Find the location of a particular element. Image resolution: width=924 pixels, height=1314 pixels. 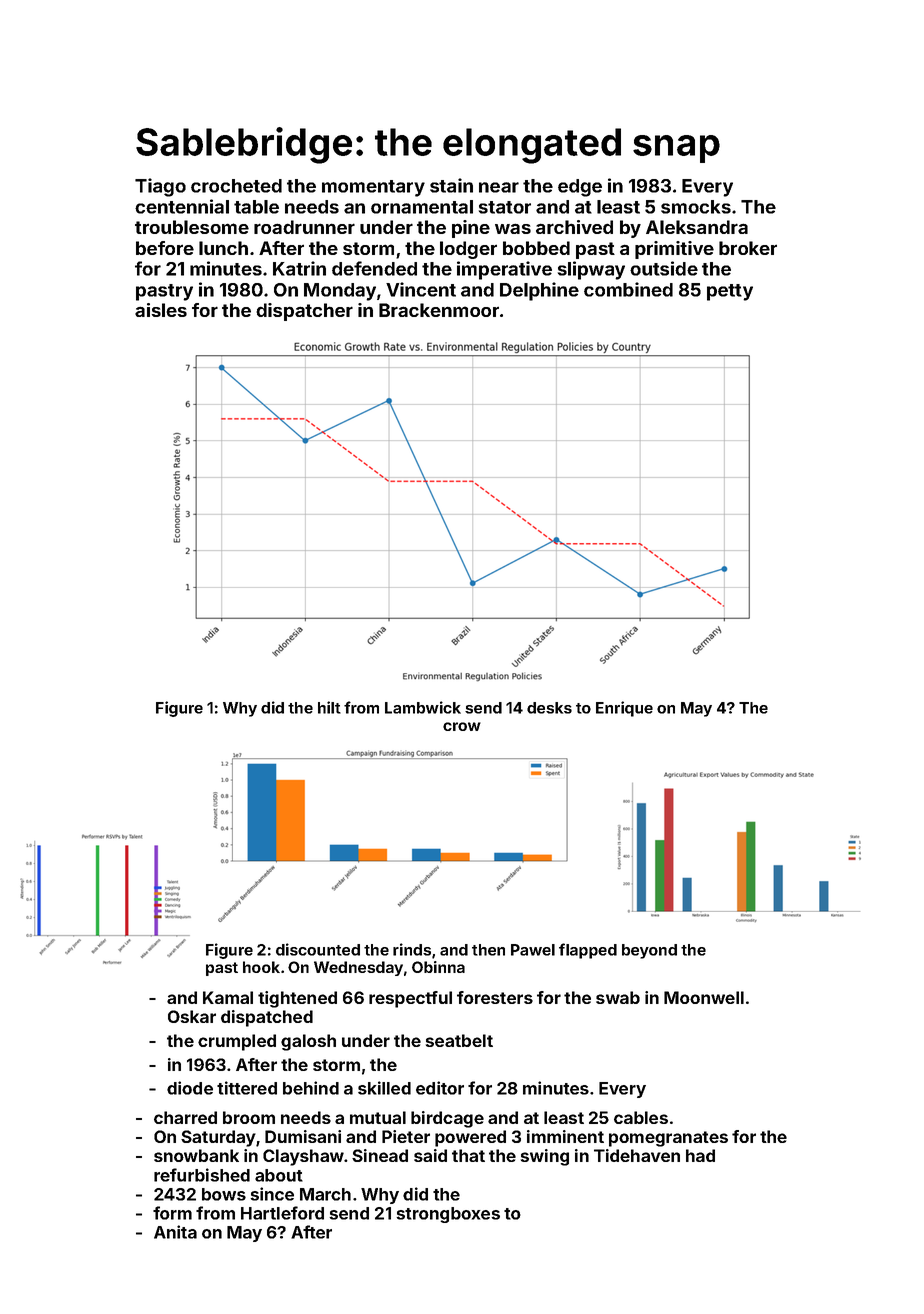

petty is located at coordinates (730, 292).
